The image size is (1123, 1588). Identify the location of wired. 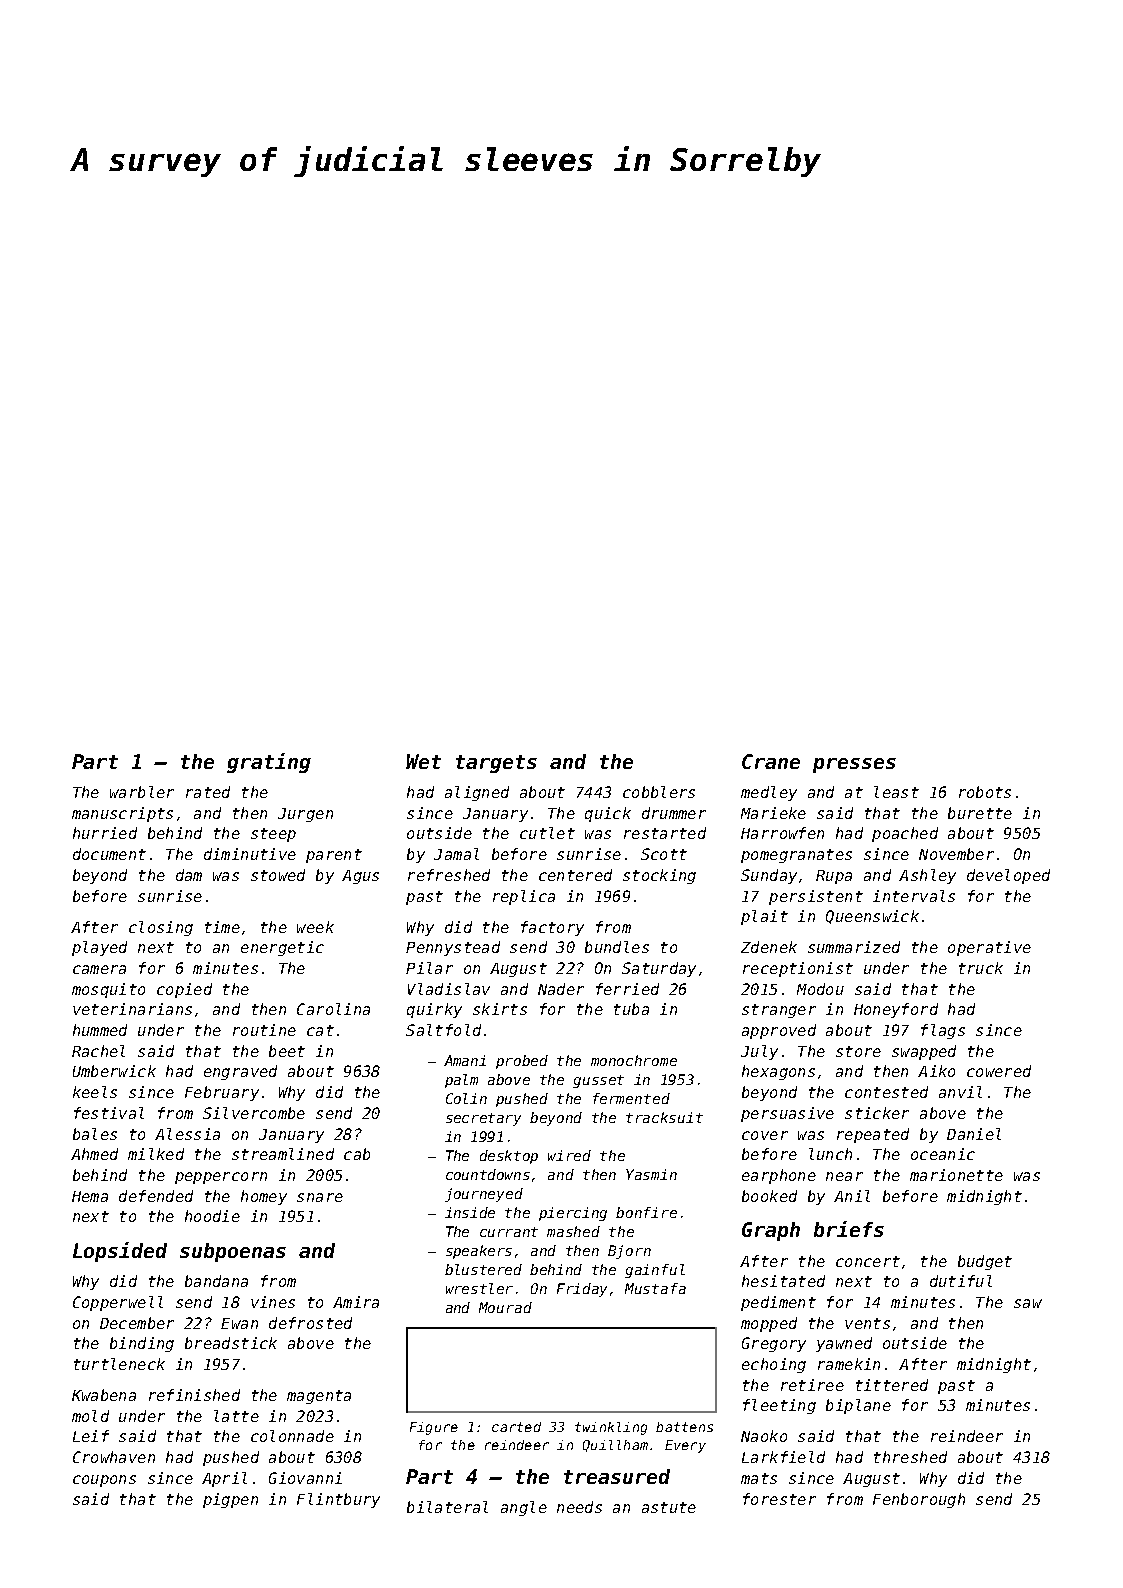
(569, 1155).
